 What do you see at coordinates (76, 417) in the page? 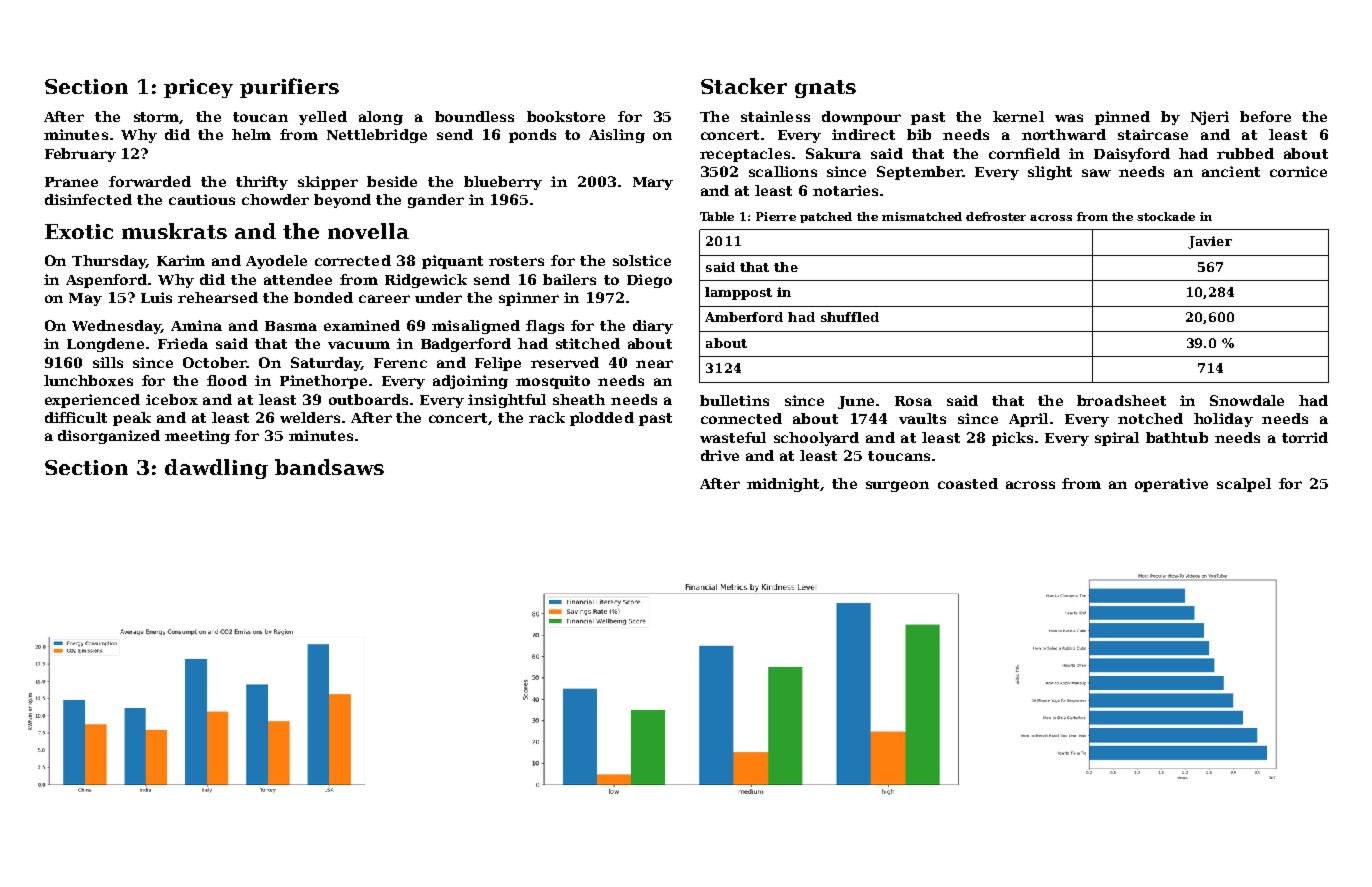
I see `difficult` at bounding box center [76, 417].
